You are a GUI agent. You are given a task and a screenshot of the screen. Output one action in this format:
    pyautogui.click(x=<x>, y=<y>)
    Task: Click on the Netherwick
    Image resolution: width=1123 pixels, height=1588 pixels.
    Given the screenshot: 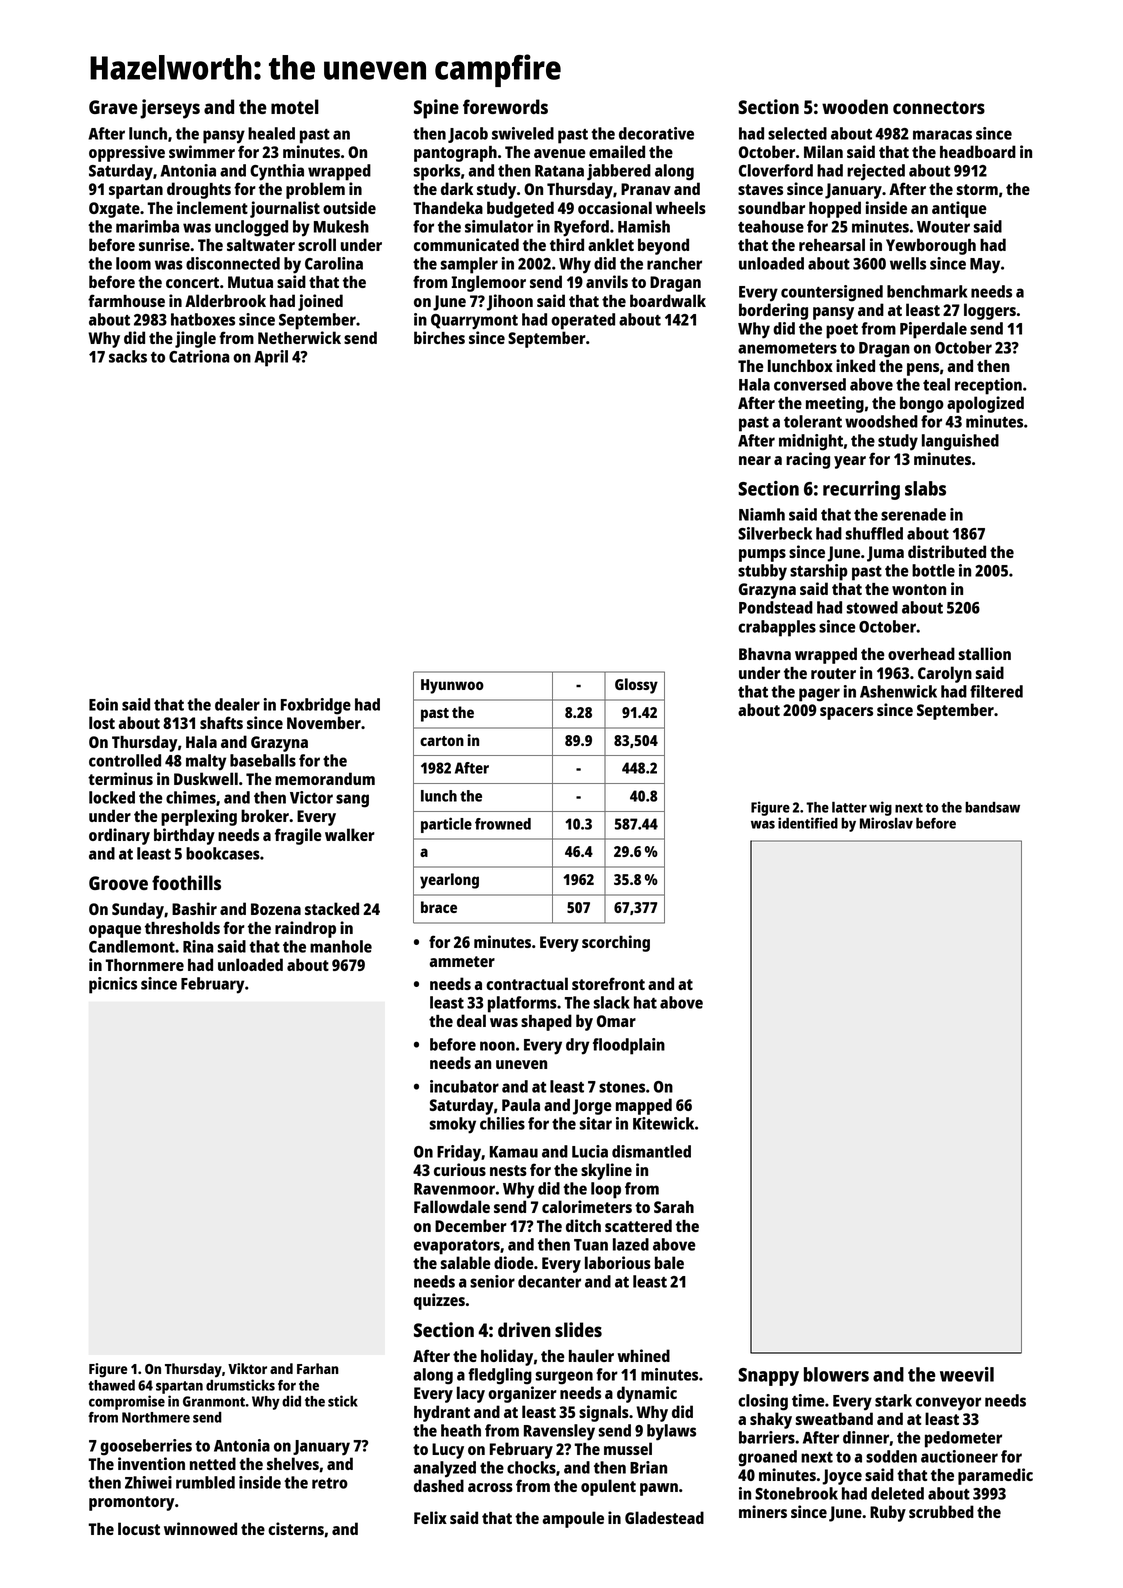 What is the action you would take?
    pyautogui.click(x=299, y=337)
